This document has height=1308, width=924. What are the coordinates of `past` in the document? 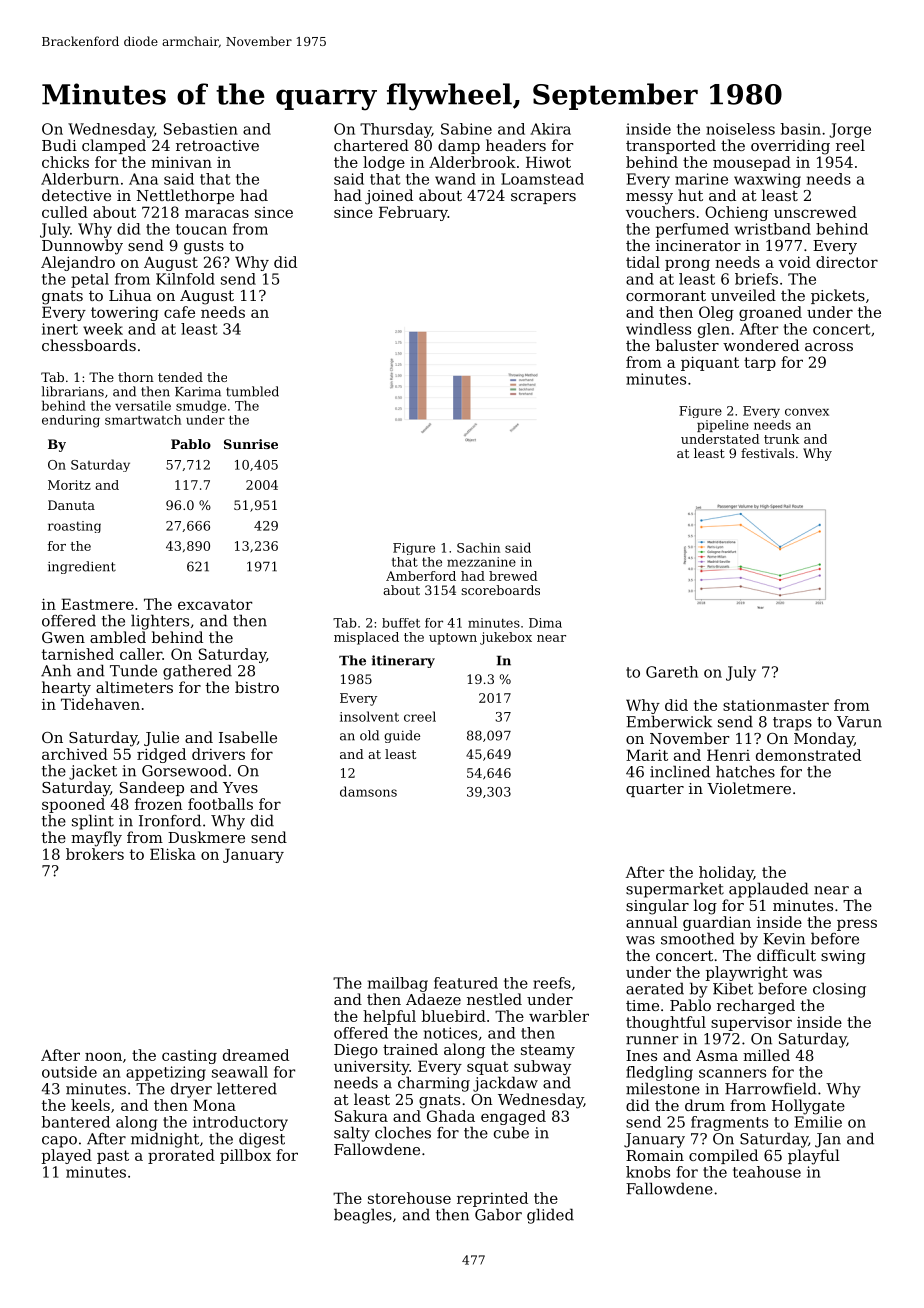 It's located at (113, 1157).
